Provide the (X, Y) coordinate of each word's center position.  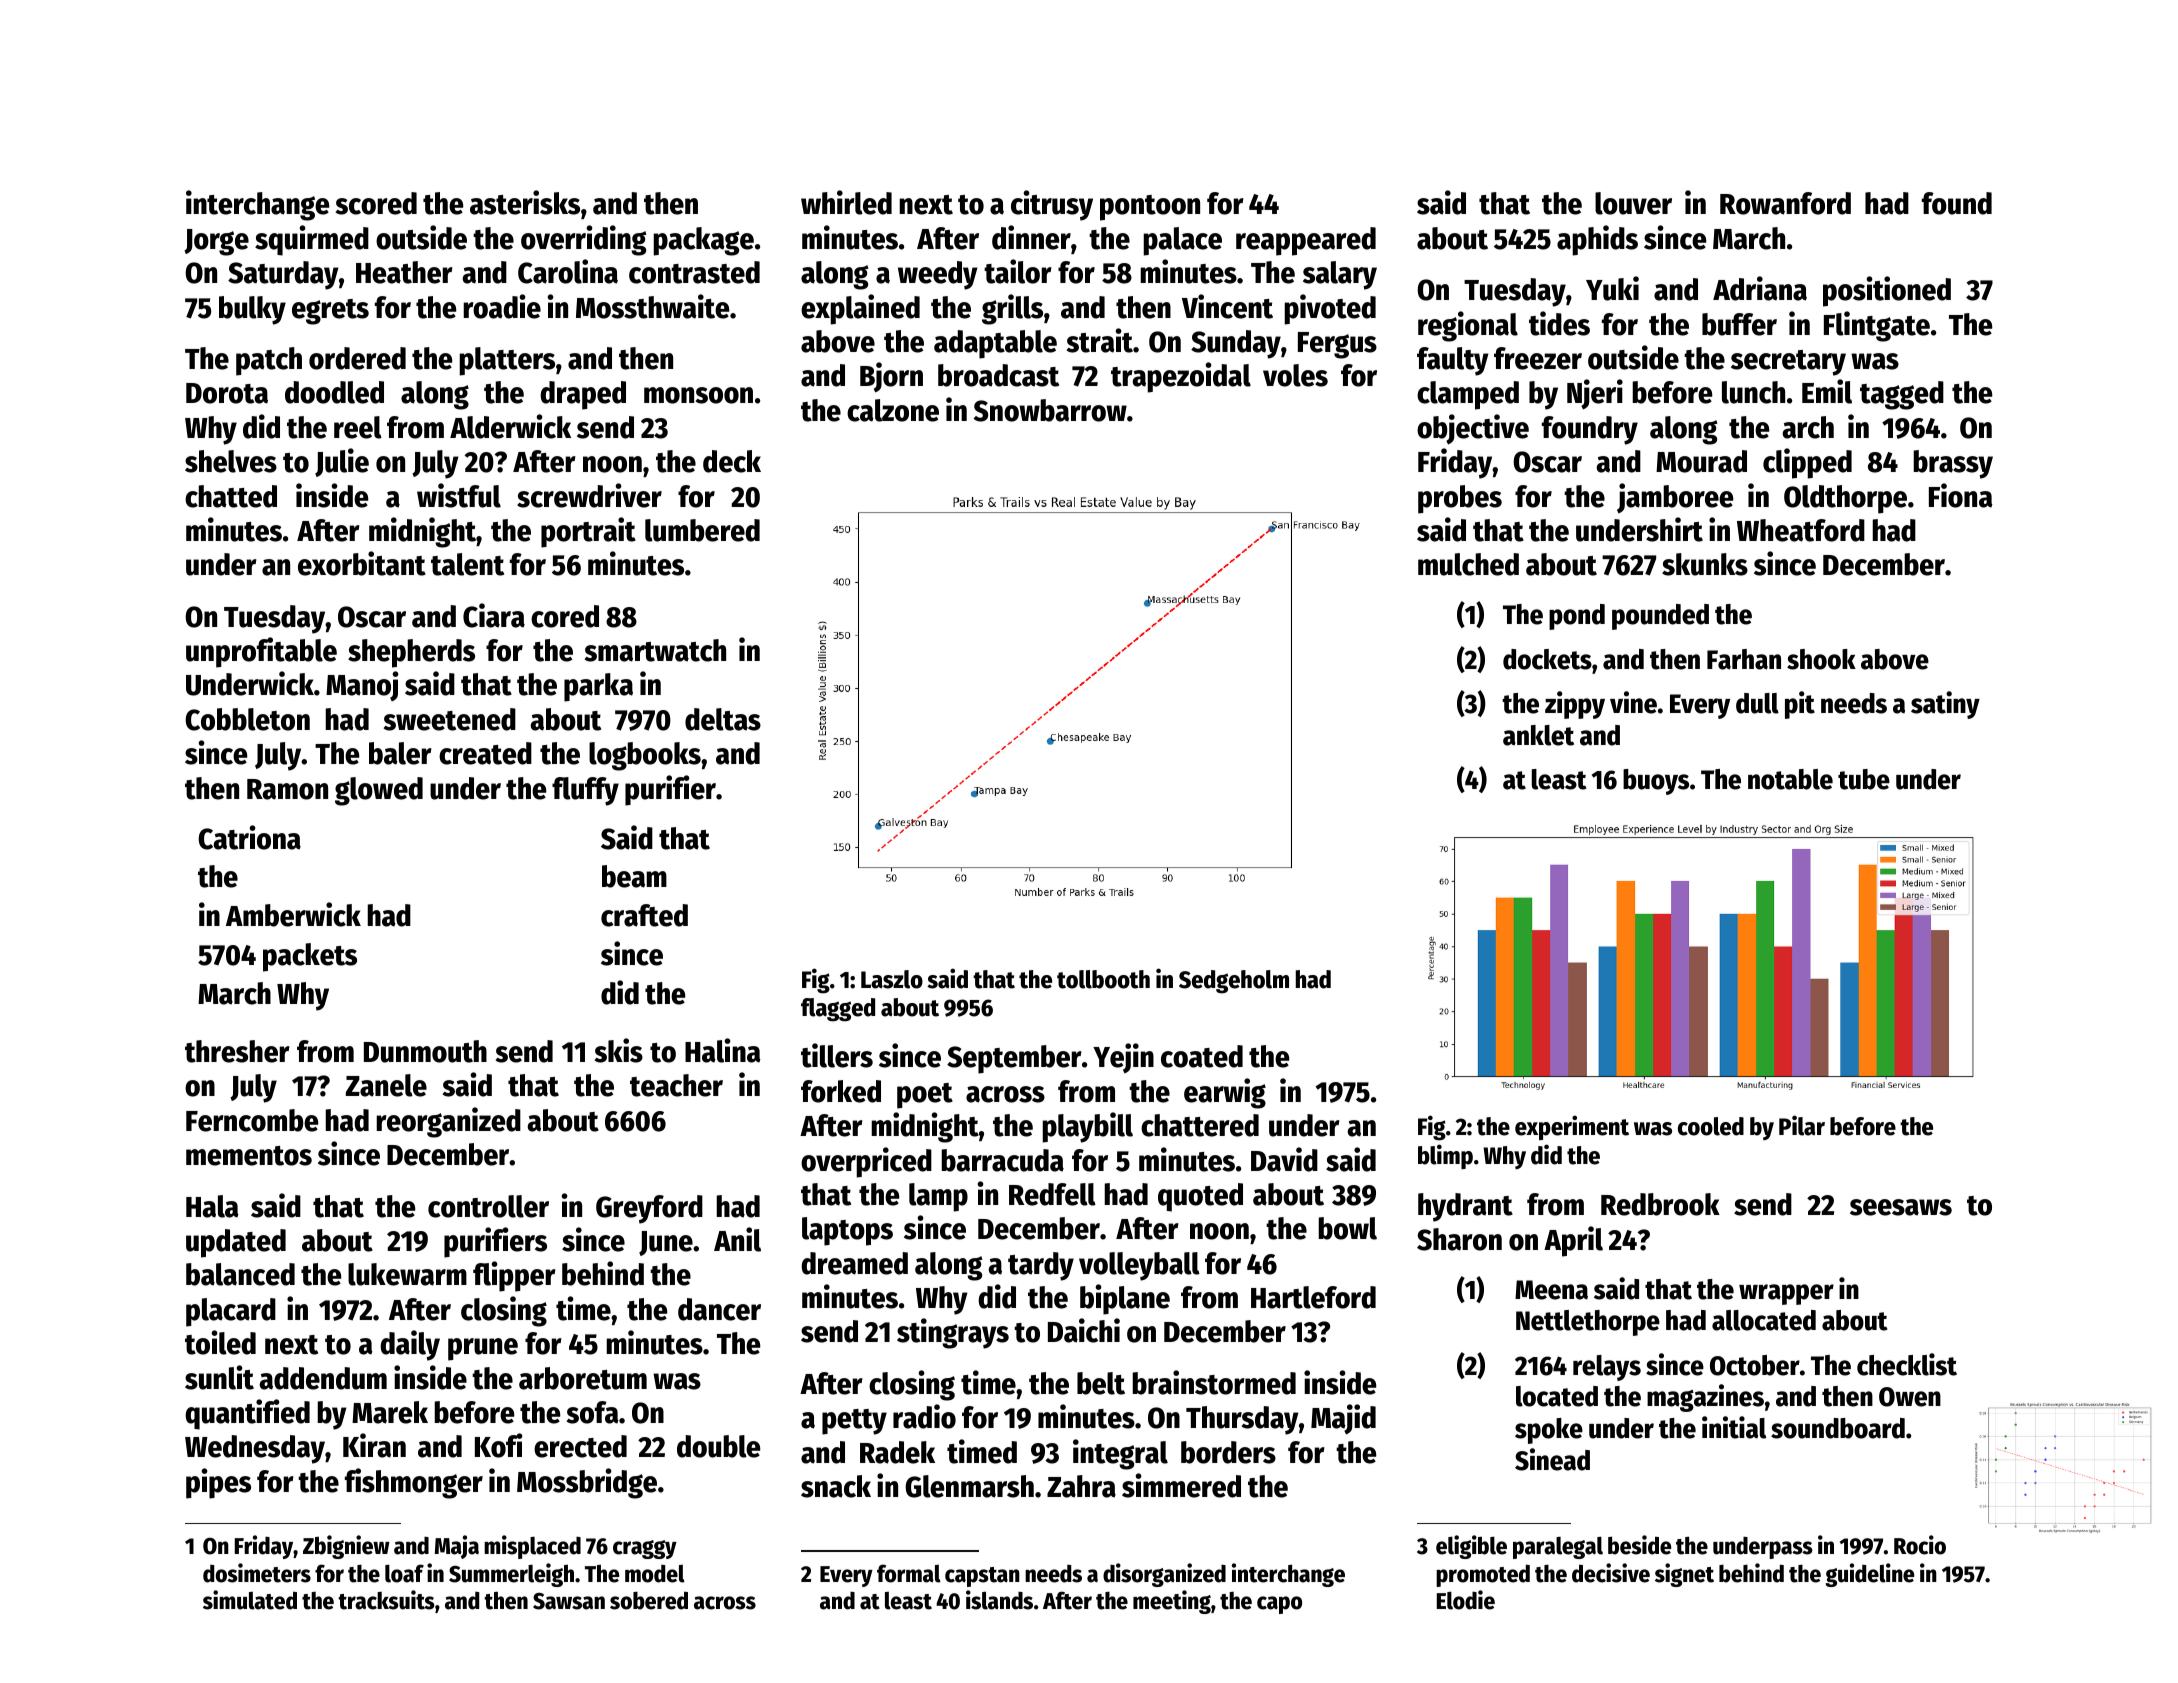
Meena (1551, 1290)
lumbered (702, 530)
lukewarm (407, 1274)
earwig (1225, 1093)
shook (1821, 659)
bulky (252, 310)
